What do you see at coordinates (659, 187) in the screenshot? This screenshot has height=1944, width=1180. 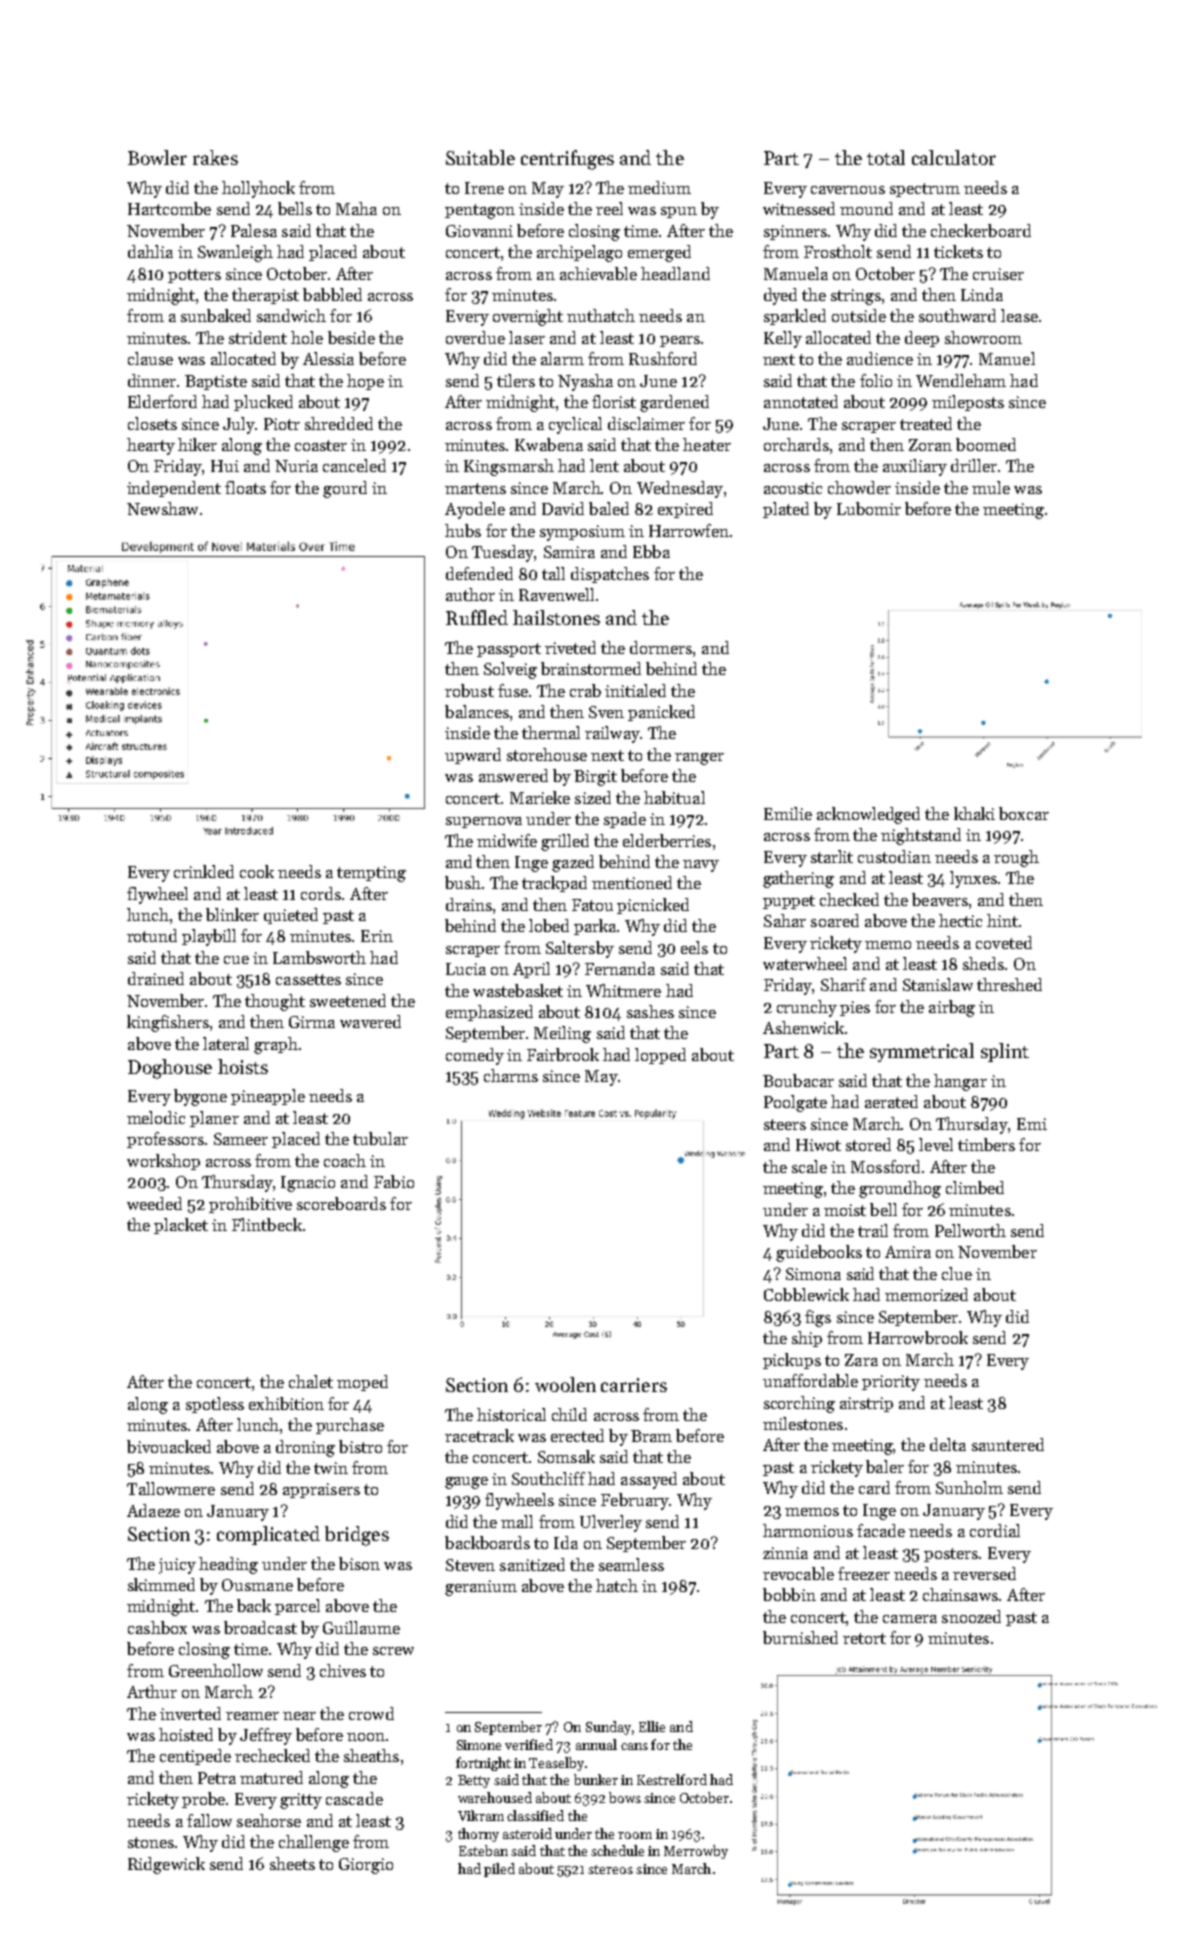 I see `medium` at bounding box center [659, 187].
